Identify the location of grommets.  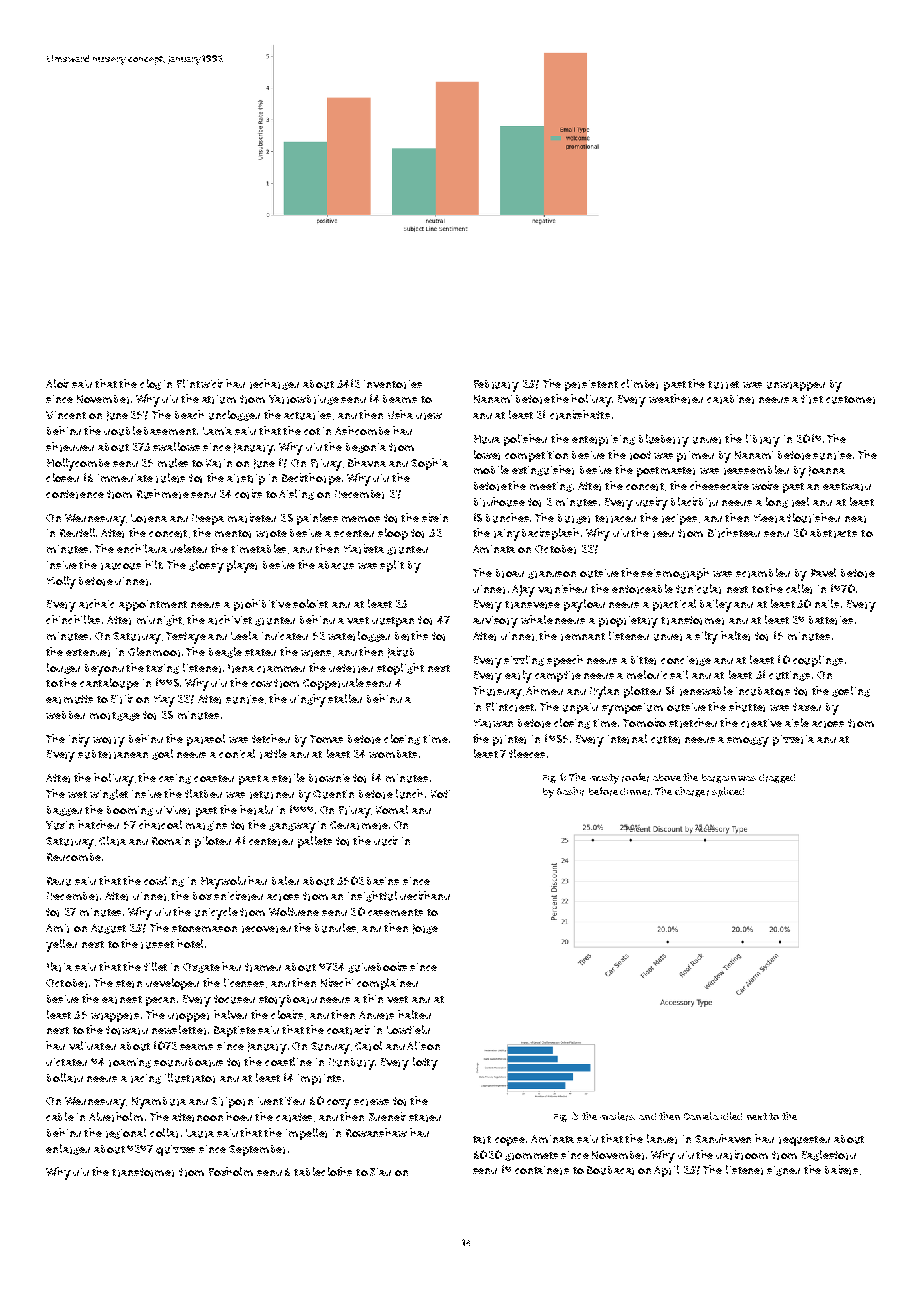
(531, 1156).
